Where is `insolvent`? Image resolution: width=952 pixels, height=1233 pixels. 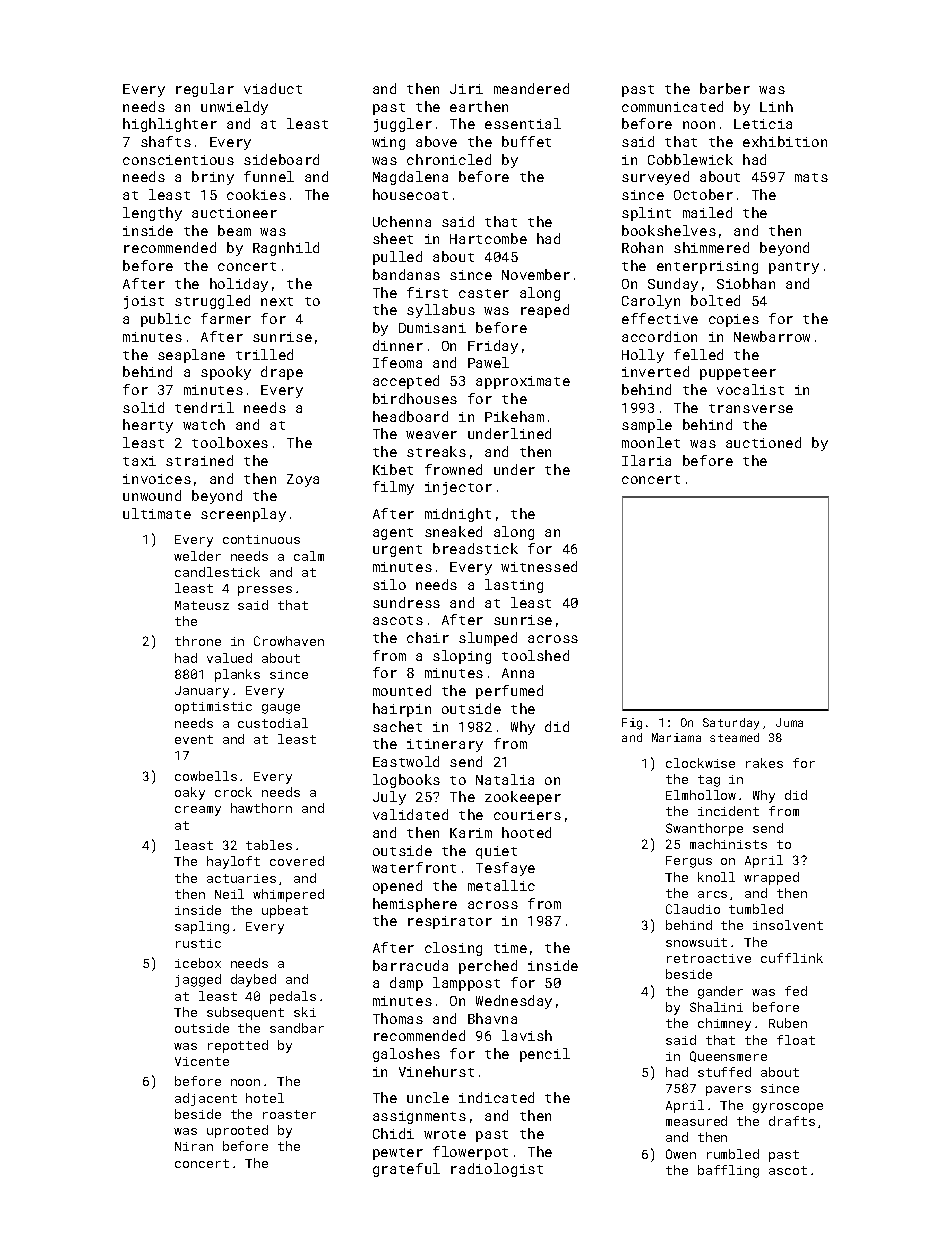
insolvent is located at coordinates (788, 925).
